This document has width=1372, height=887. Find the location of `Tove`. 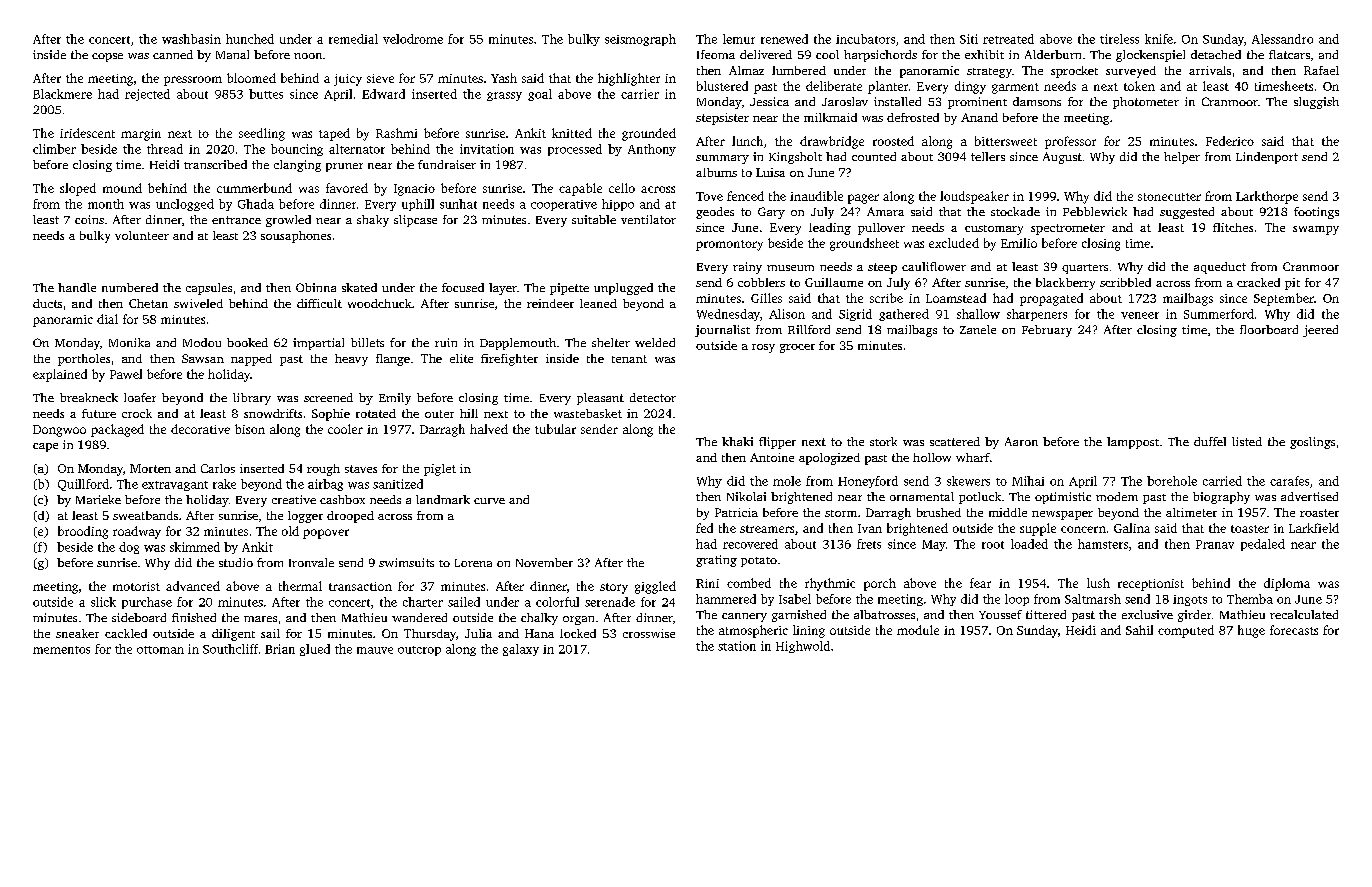

Tove is located at coordinates (709, 196).
